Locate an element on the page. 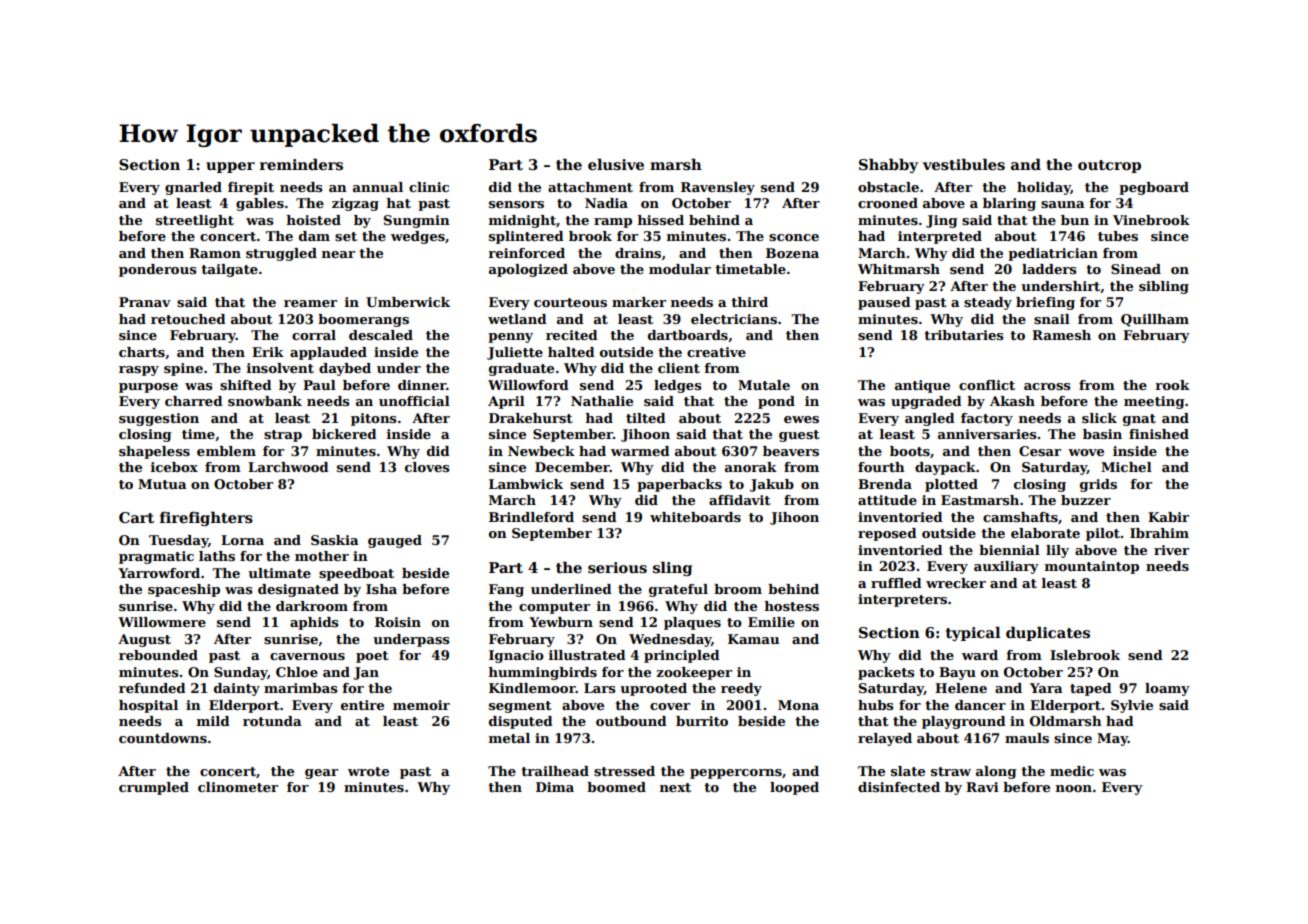  Jan is located at coordinates (366, 673).
